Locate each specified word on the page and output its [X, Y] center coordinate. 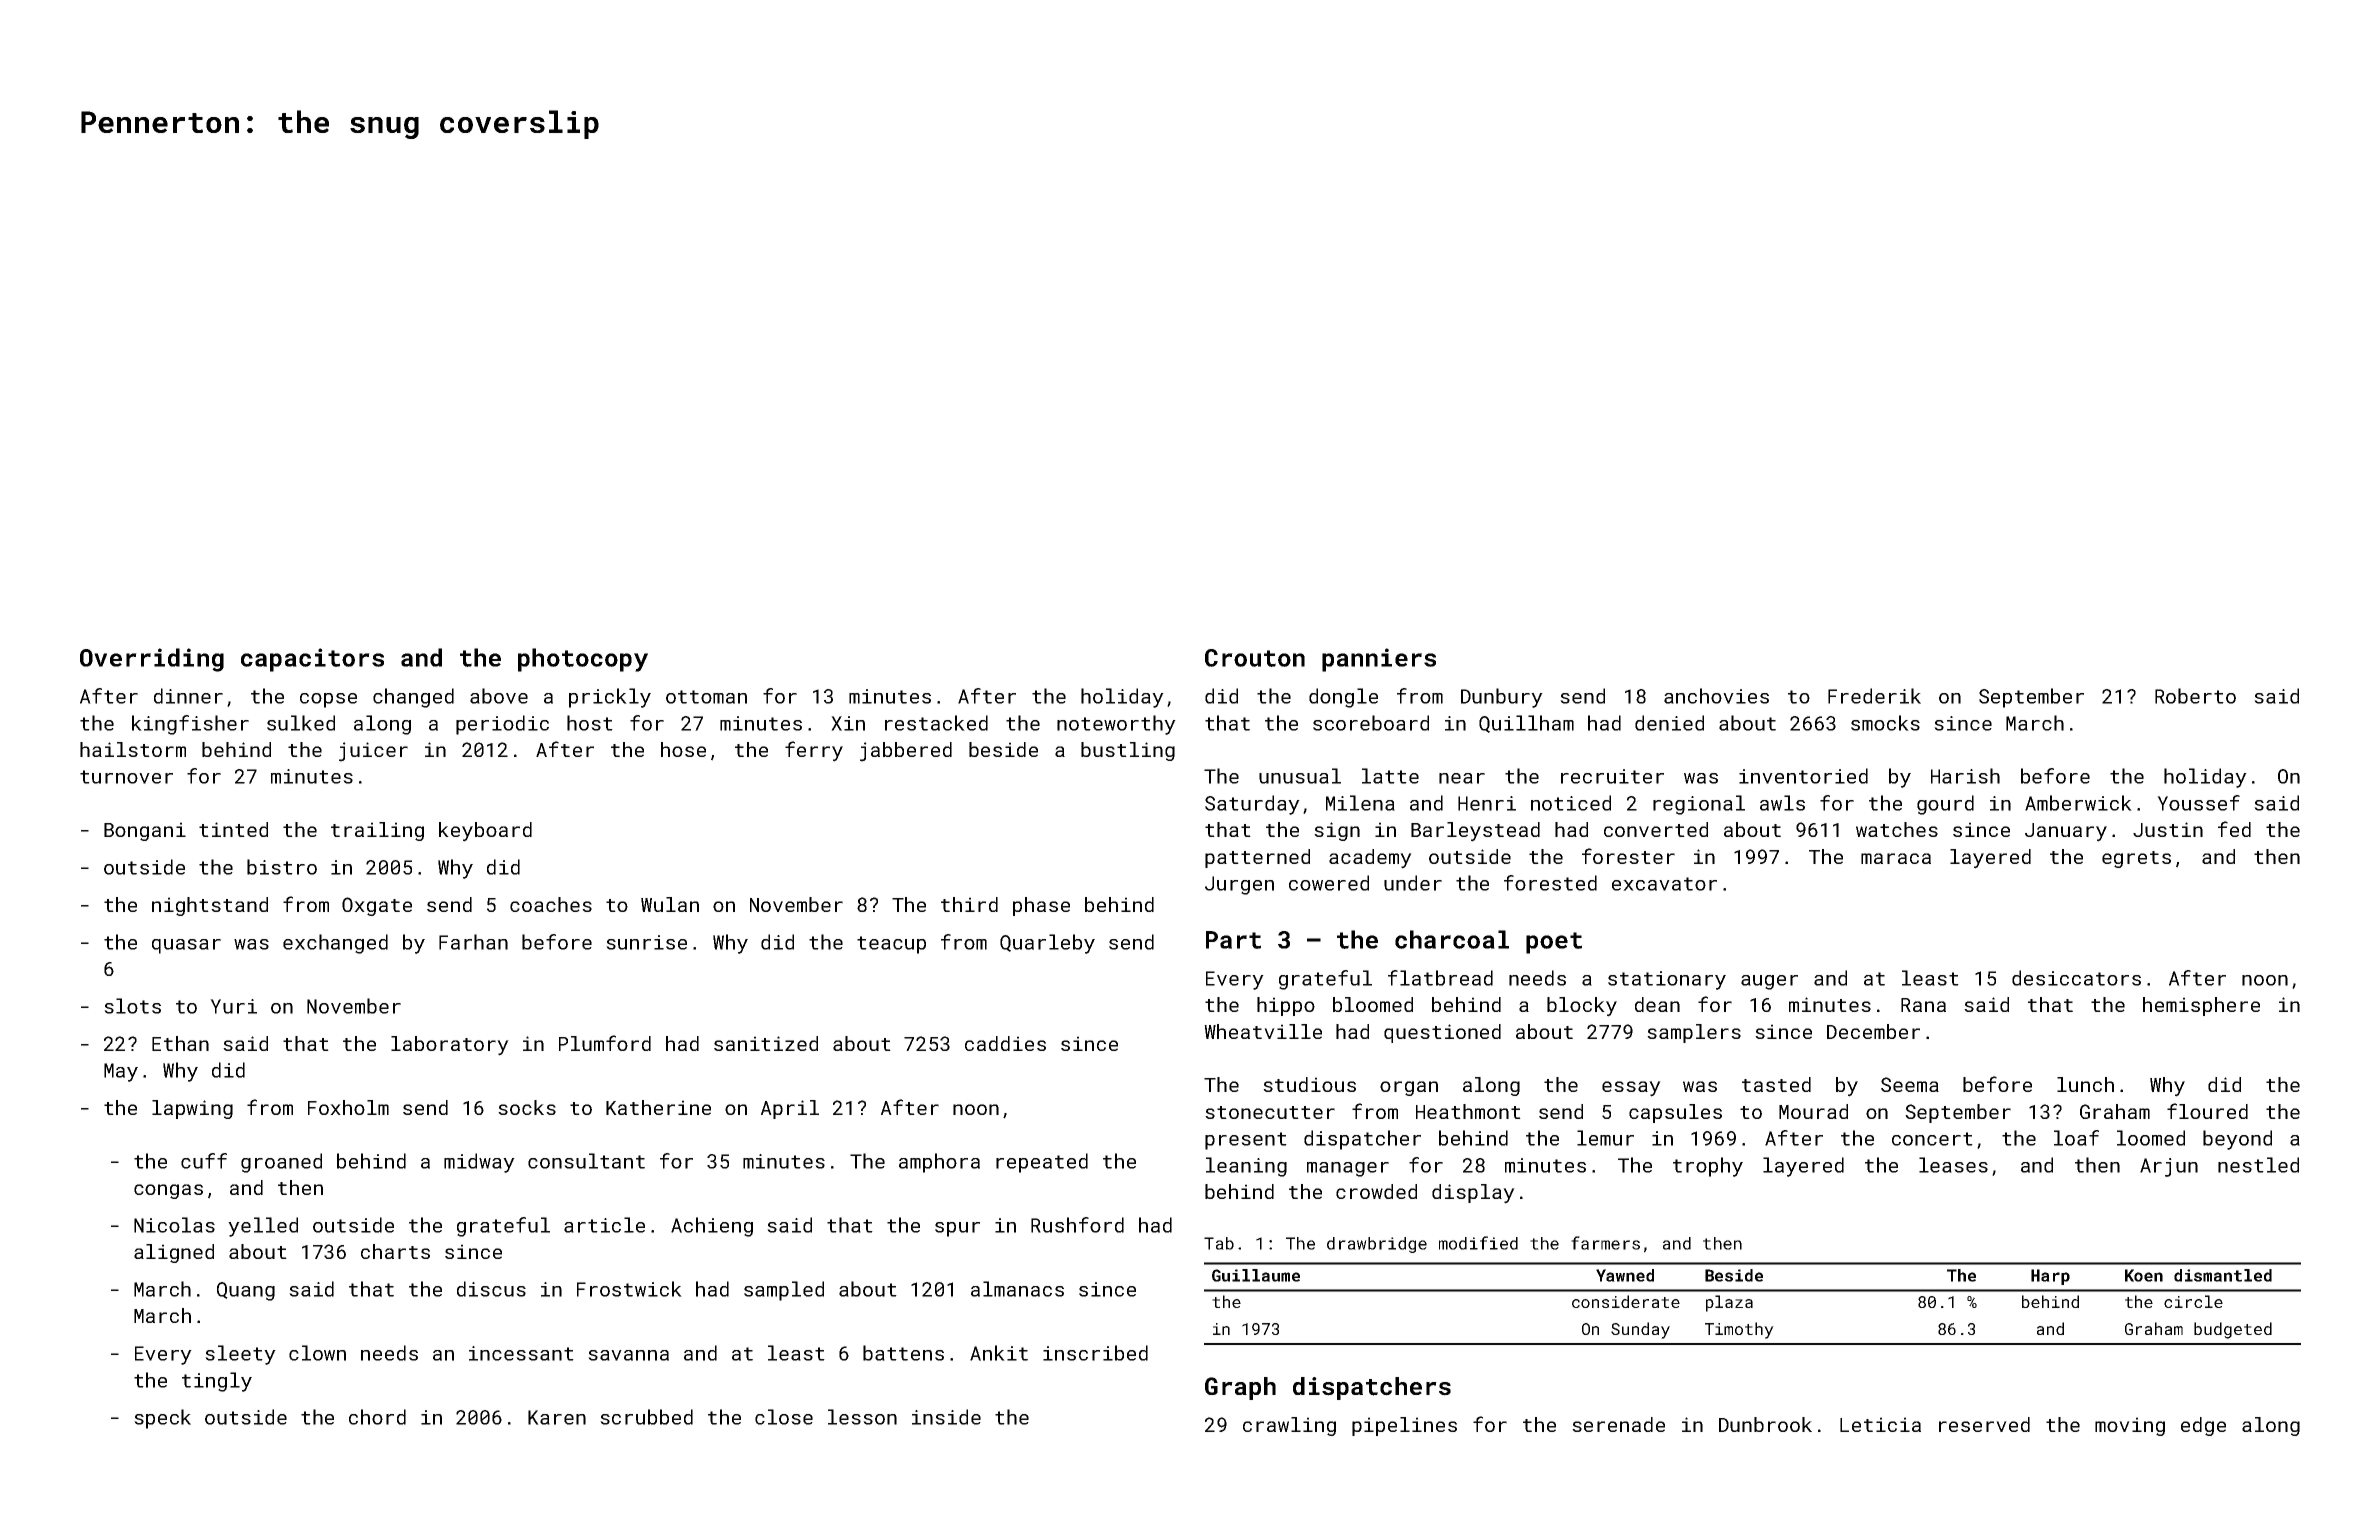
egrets [2136, 859]
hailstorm [133, 749]
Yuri [233, 1006]
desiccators [2076, 978]
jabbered [906, 752]
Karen [557, 1417]
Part [1233, 940]
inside [946, 1417]
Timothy [1739, 1330]
